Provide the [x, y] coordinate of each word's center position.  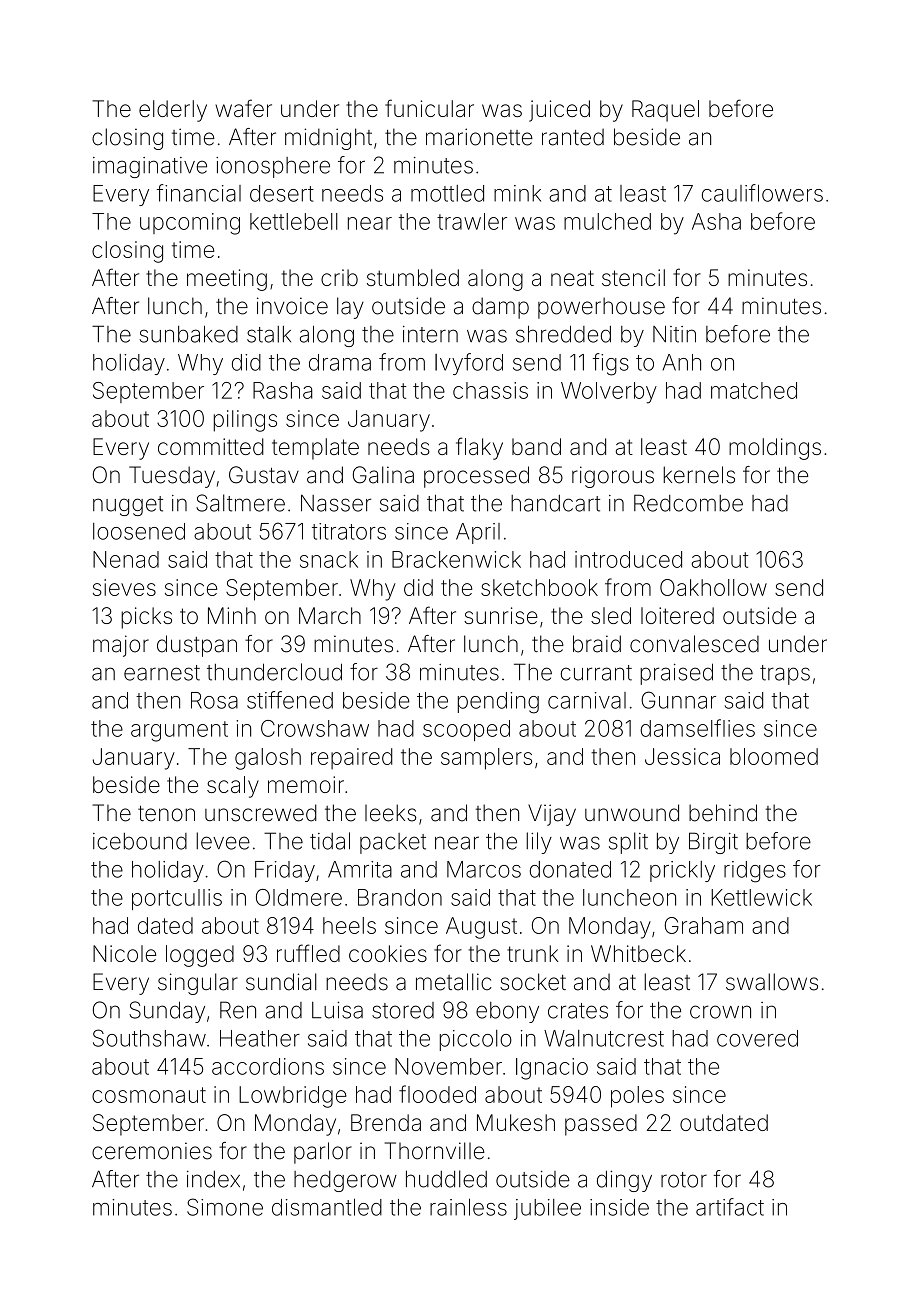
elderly [173, 111]
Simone [225, 1207]
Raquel [665, 111]
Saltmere [240, 503]
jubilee [547, 1209]
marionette [479, 137]
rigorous [613, 477]
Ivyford [469, 364]
